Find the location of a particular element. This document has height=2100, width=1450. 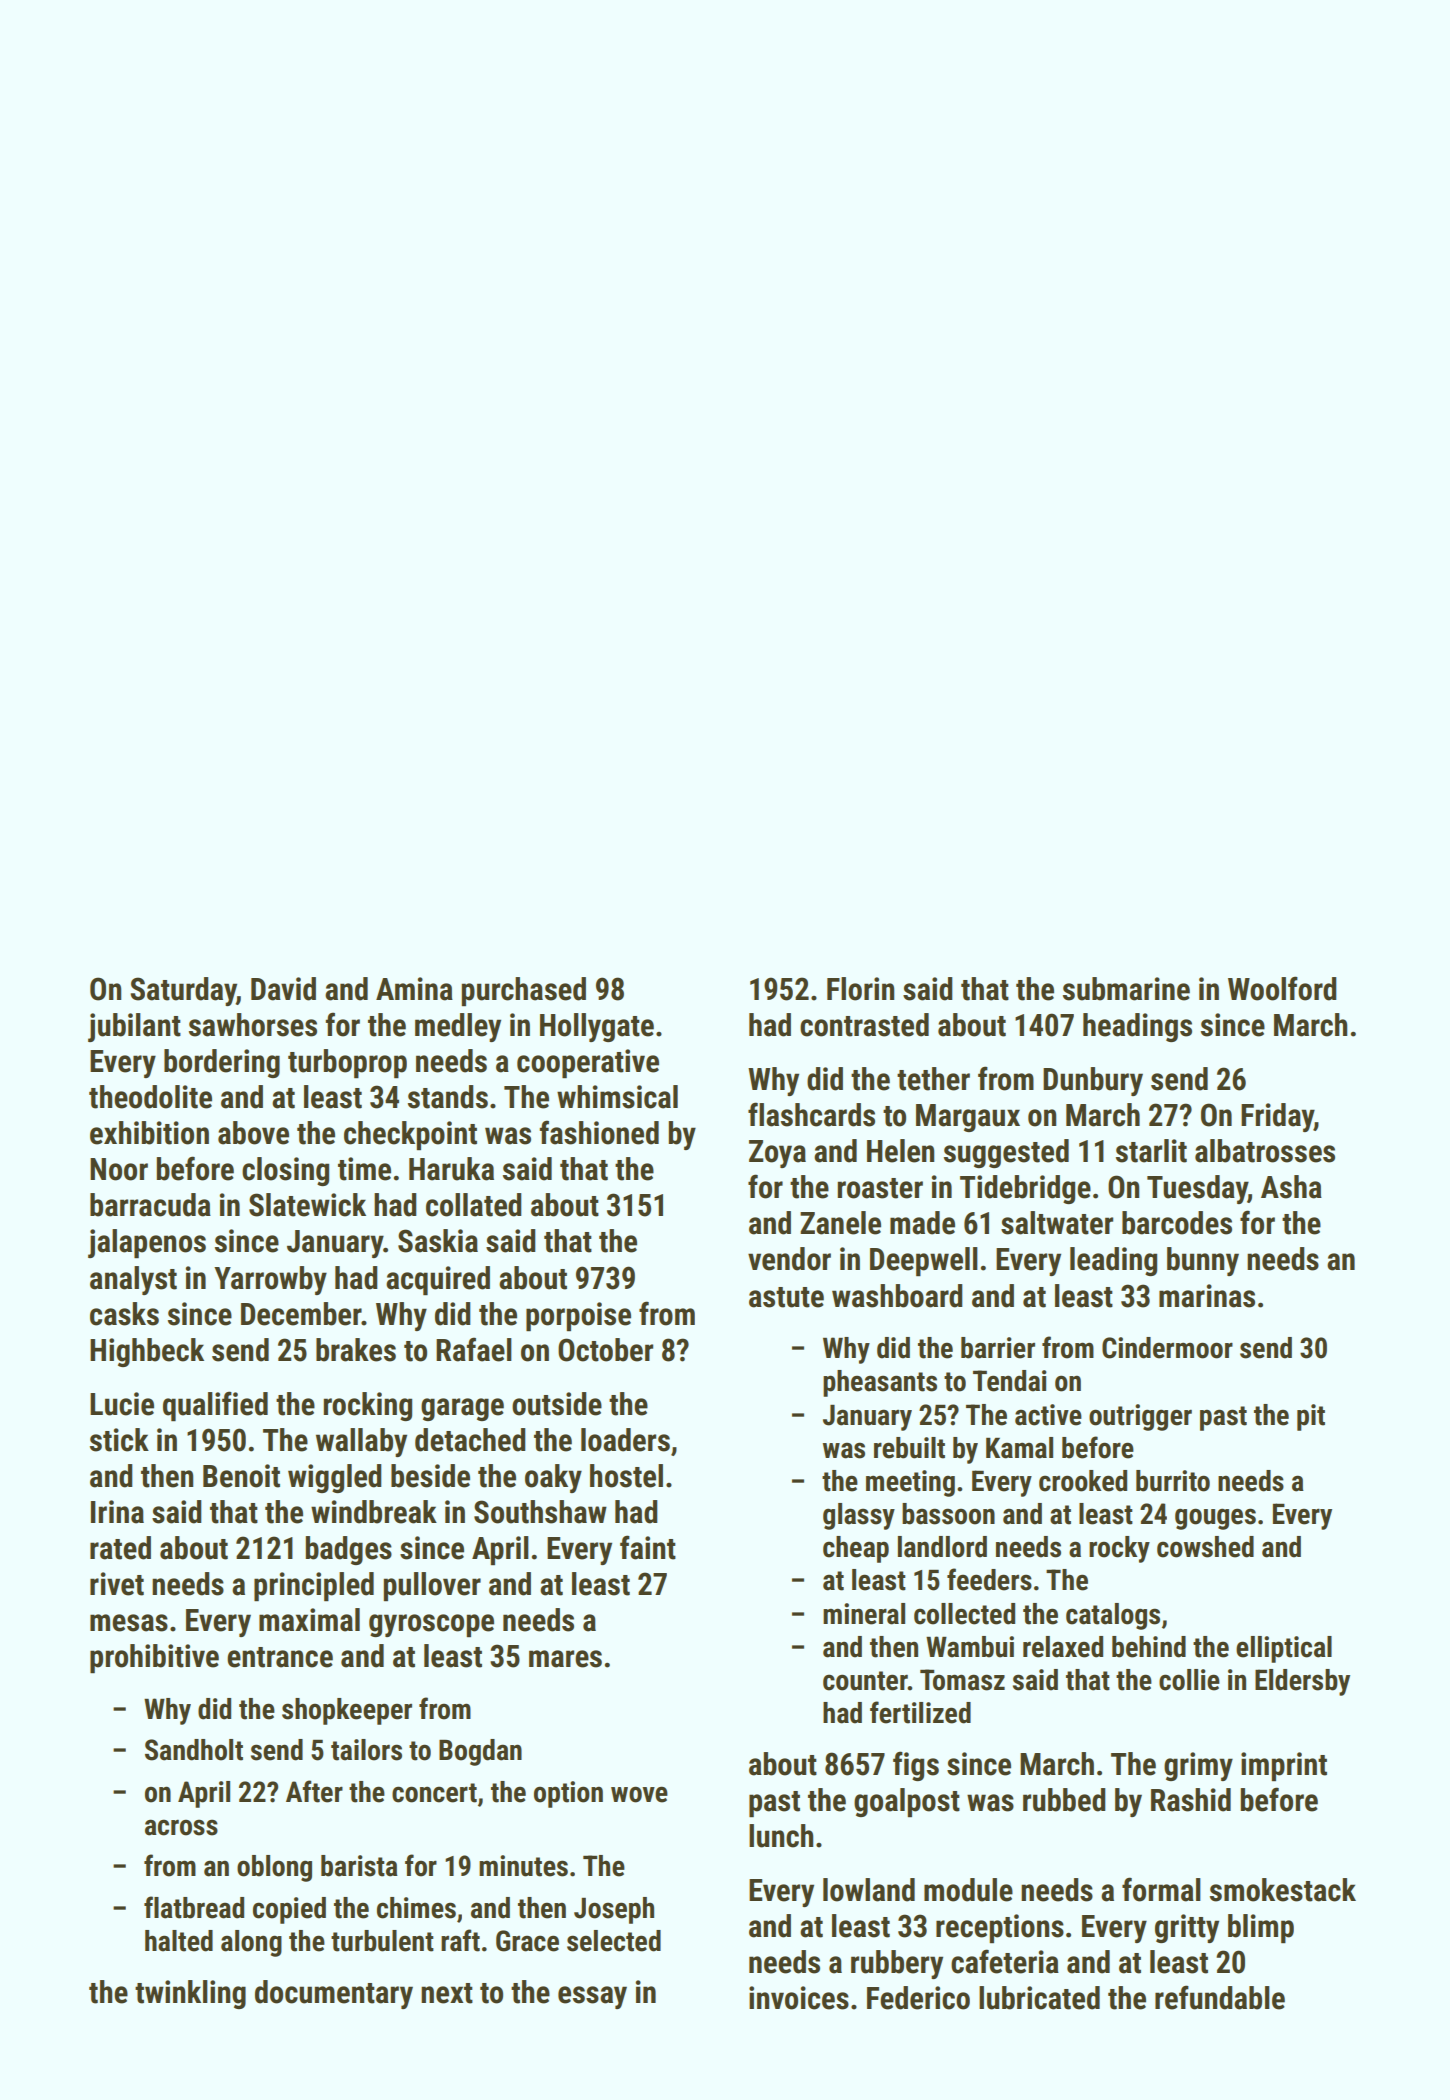

maximal is located at coordinates (309, 1620).
